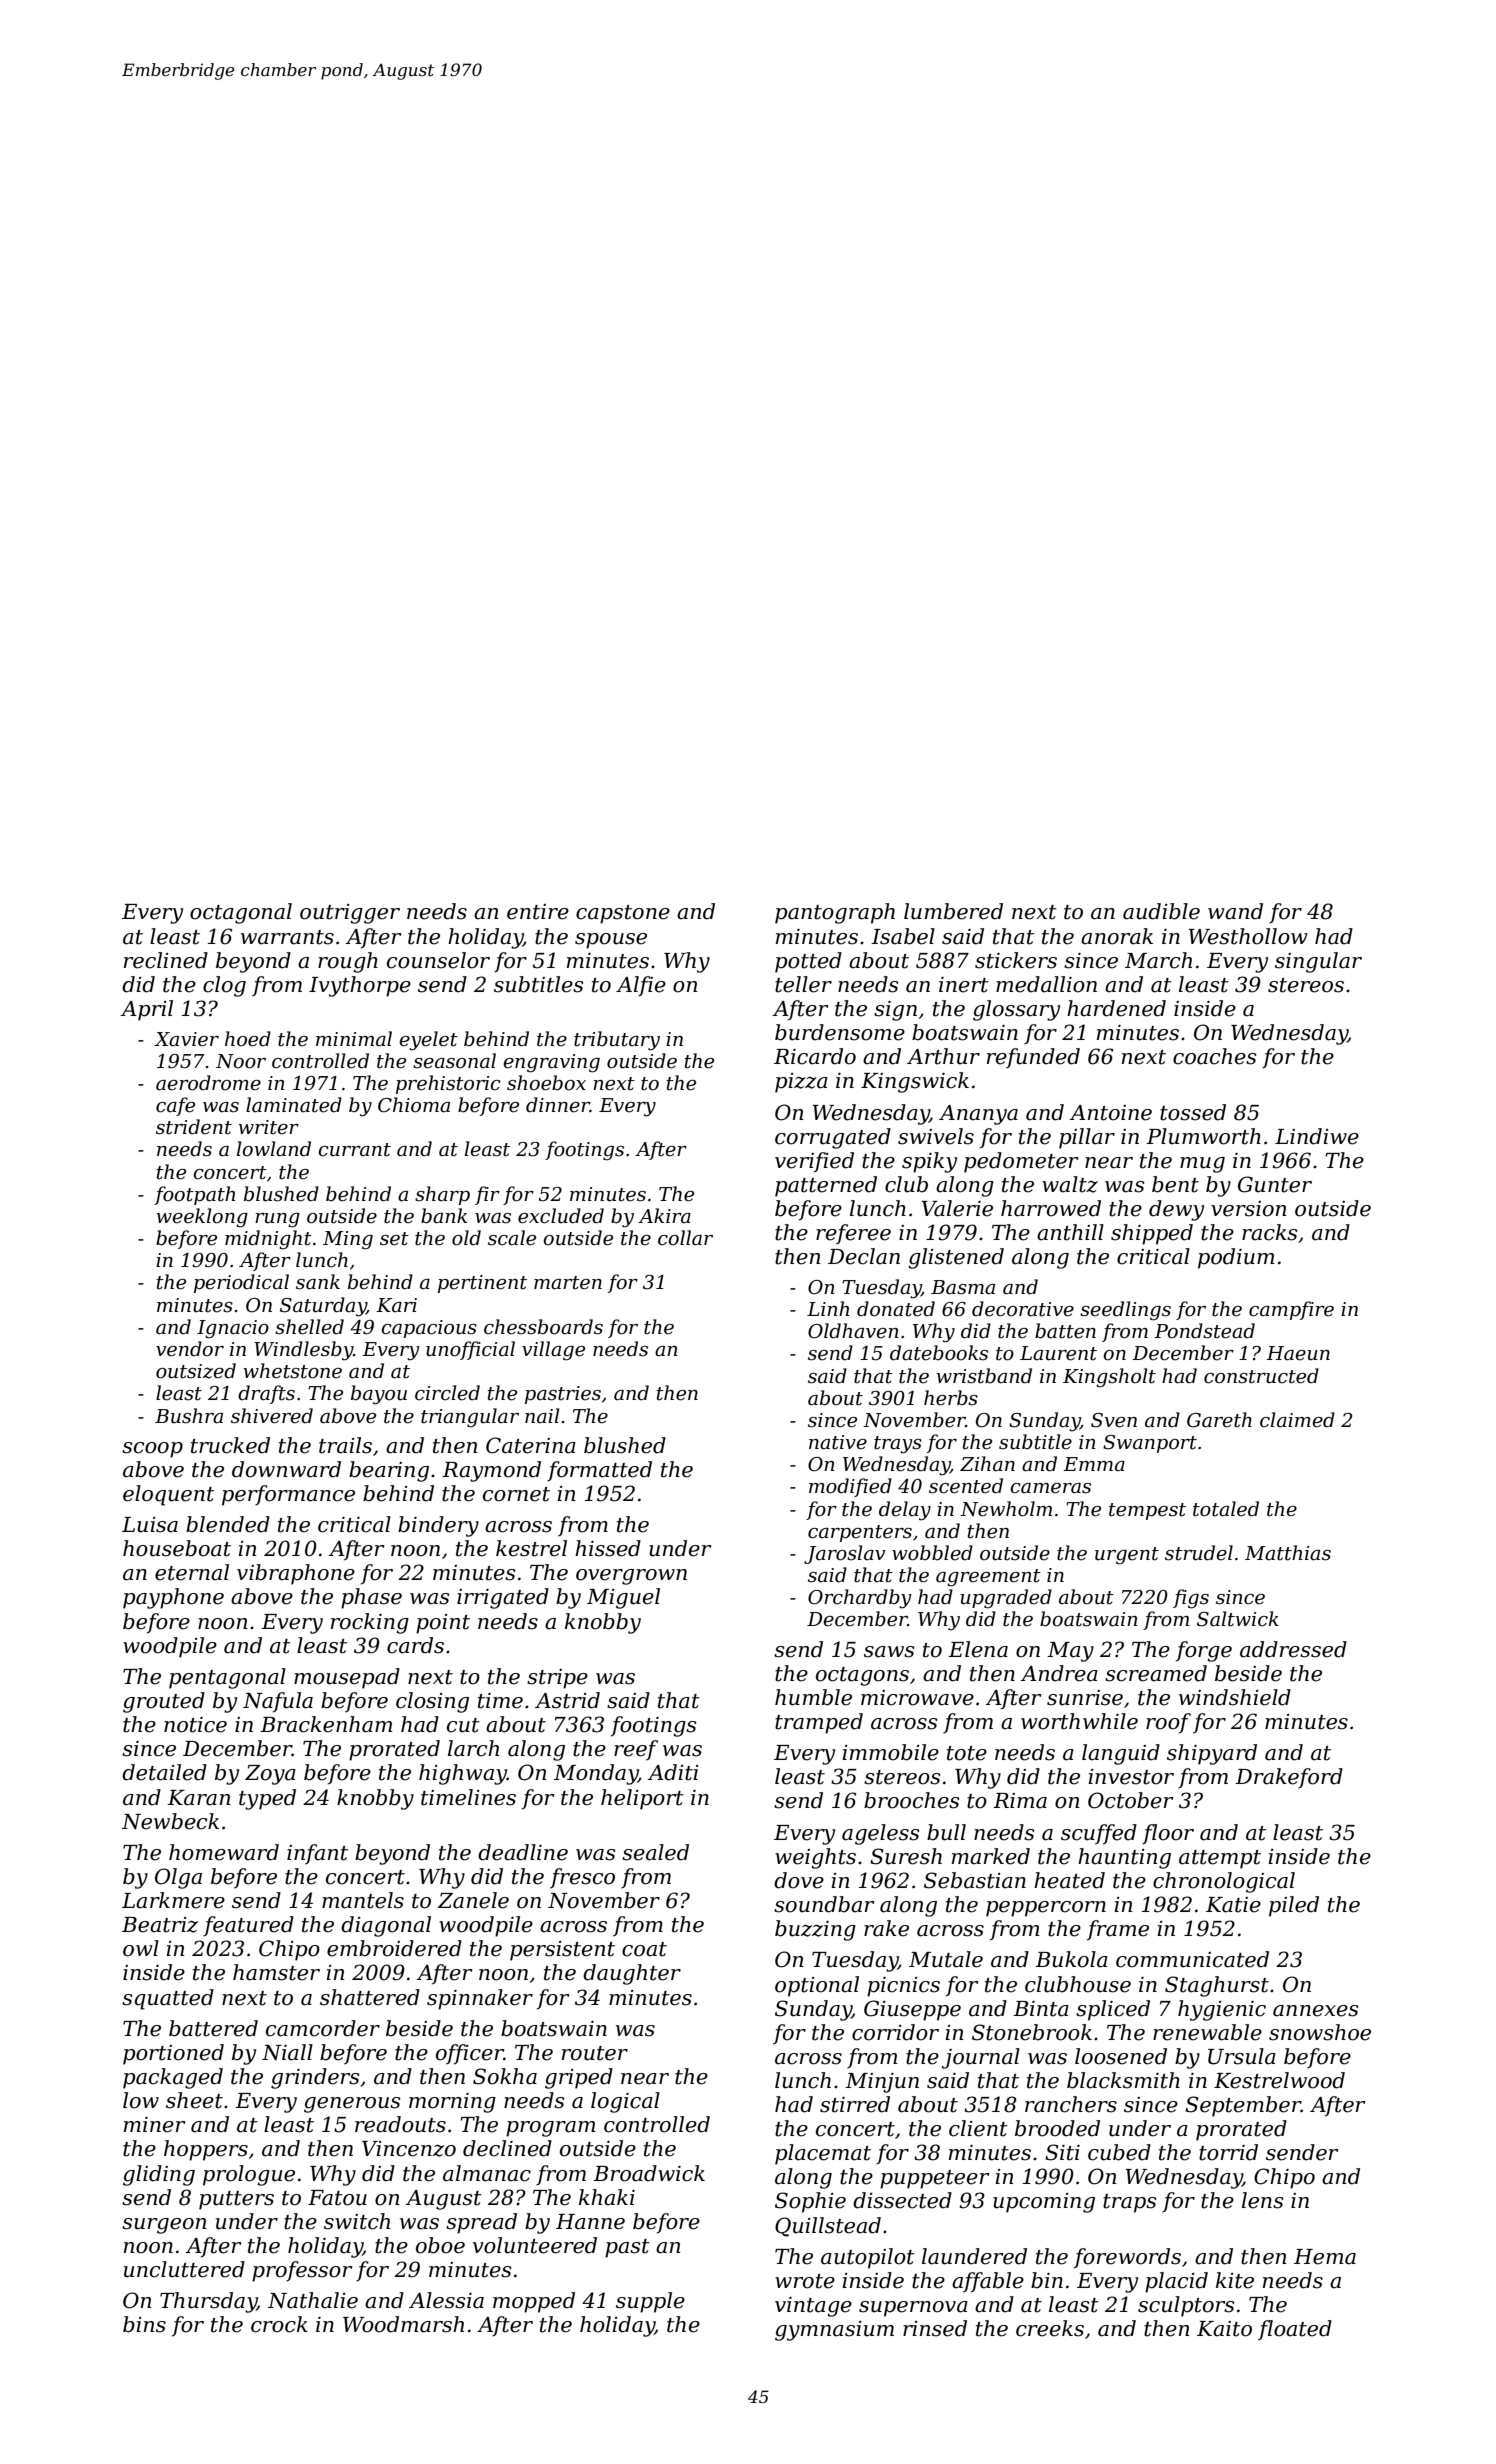  I want to click on stirred, so click(855, 2104).
